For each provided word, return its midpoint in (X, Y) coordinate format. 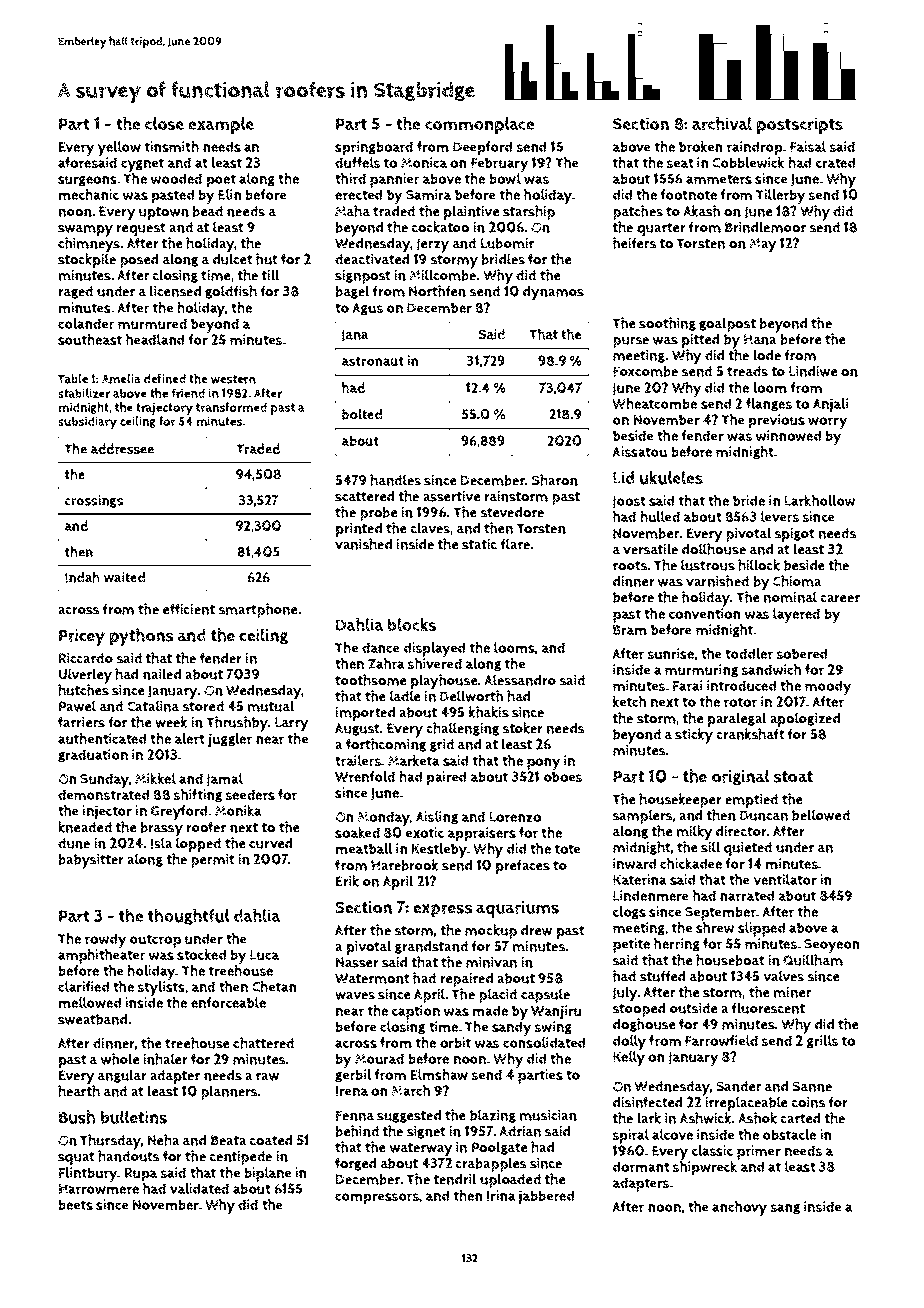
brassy (161, 829)
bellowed (821, 815)
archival (722, 124)
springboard (374, 148)
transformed (231, 407)
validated (199, 1188)
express (442, 911)
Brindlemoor (765, 227)
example (221, 125)
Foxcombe (645, 371)
